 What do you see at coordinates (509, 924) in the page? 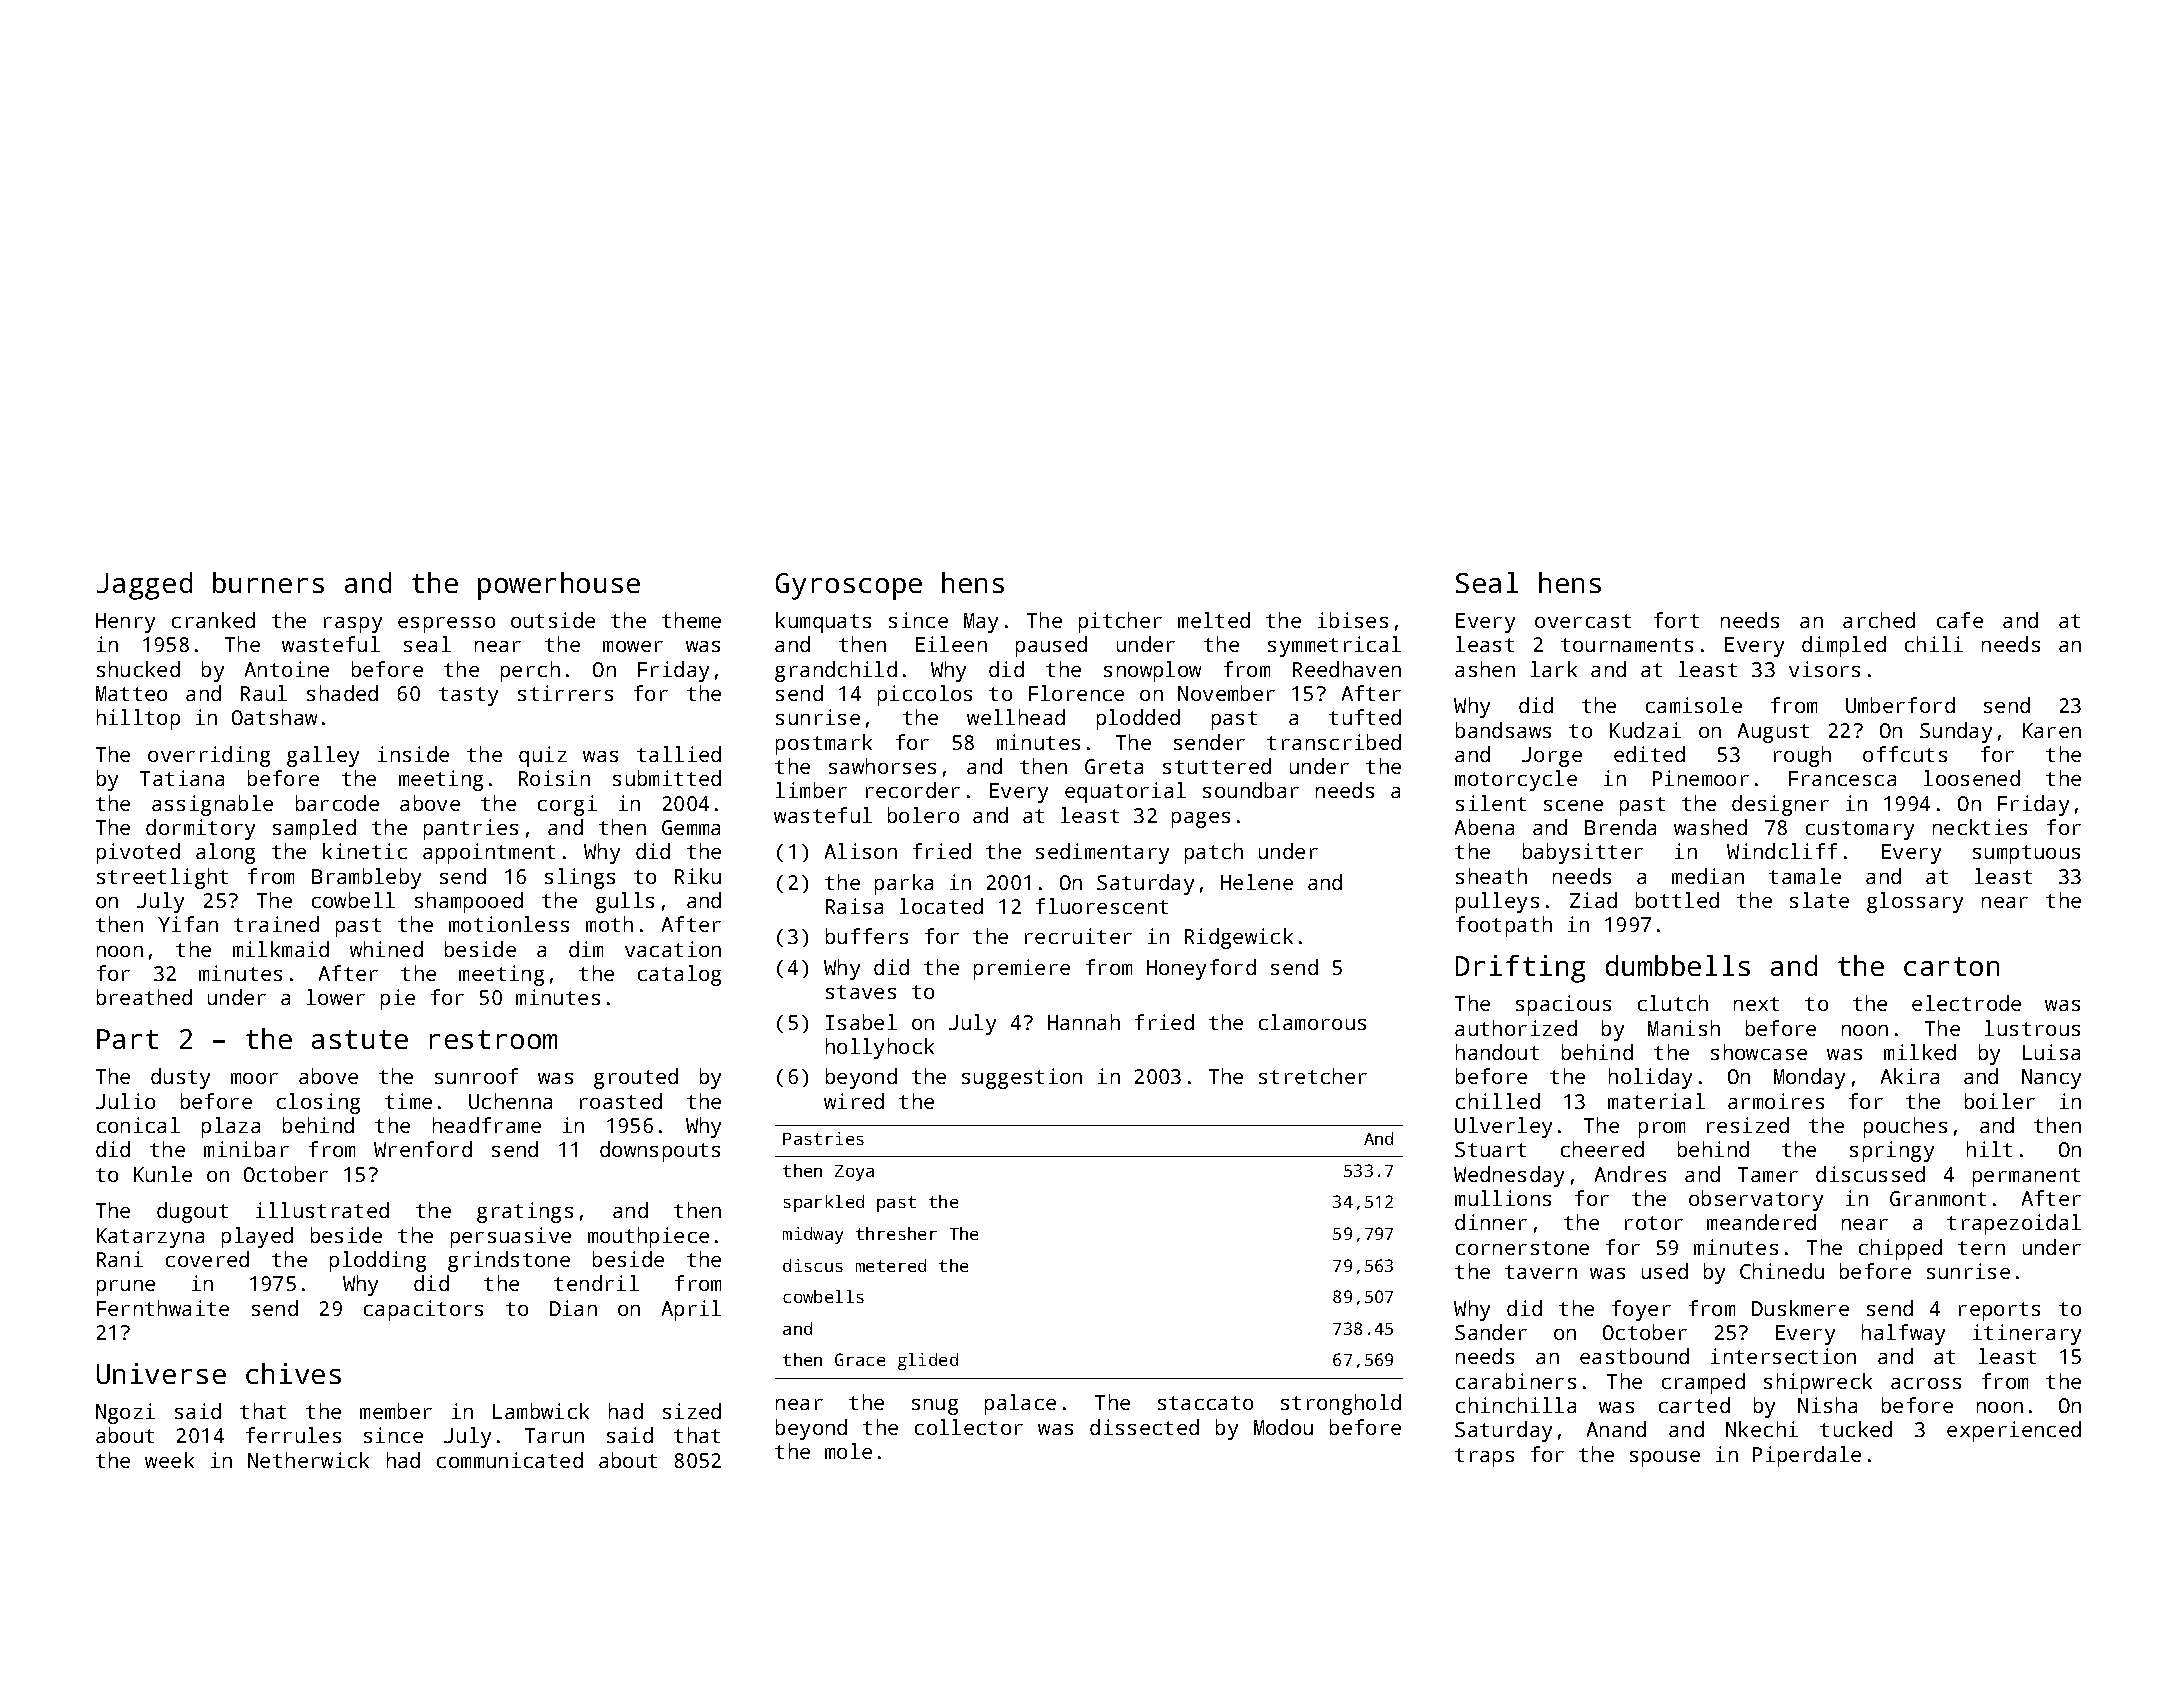
I see `motionless` at bounding box center [509, 924].
